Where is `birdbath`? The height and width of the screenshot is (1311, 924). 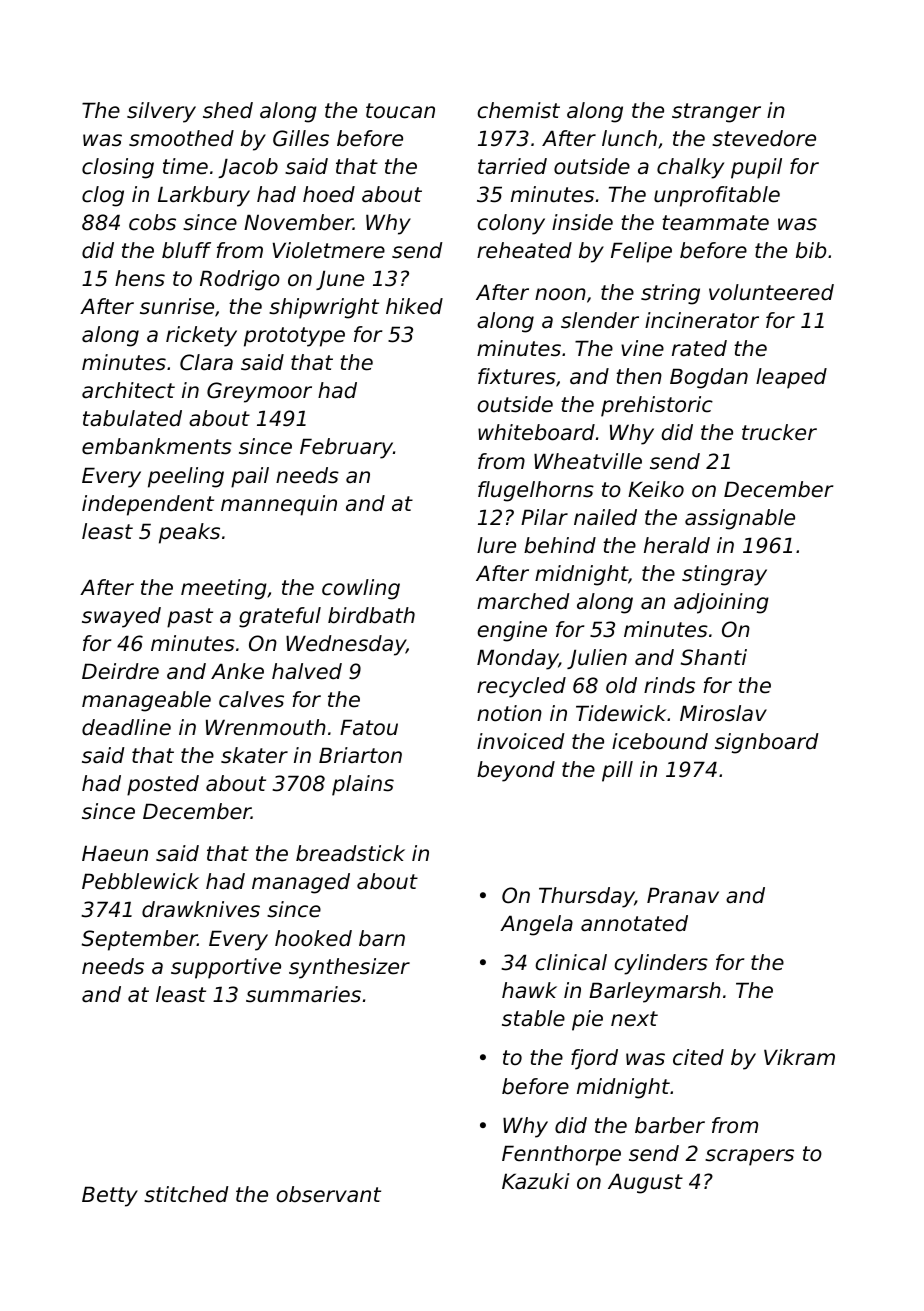 birdbath is located at coordinates (371, 615).
